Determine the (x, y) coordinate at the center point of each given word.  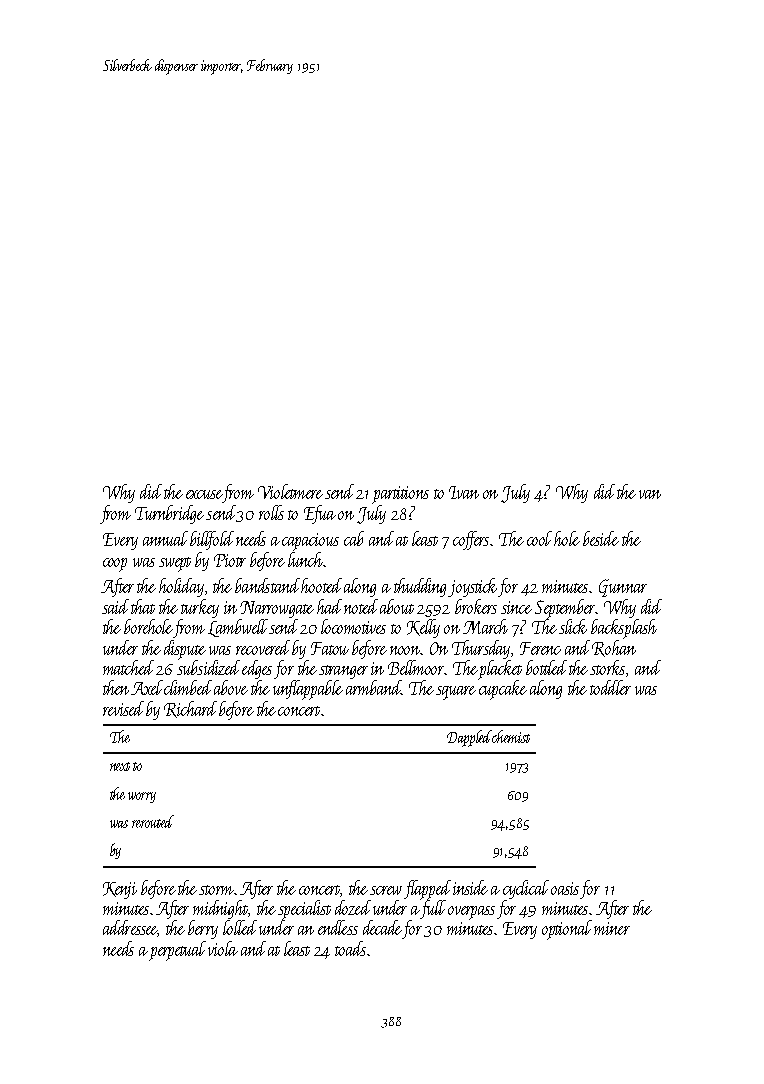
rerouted (153, 821)
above (231, 687)
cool (539, 538)
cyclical (526, 889)
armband (374, 687)
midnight (221, 909)
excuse (204, 494)
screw (386, 890)
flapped (427, 890)
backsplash (624, 629)
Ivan (464, 492)
